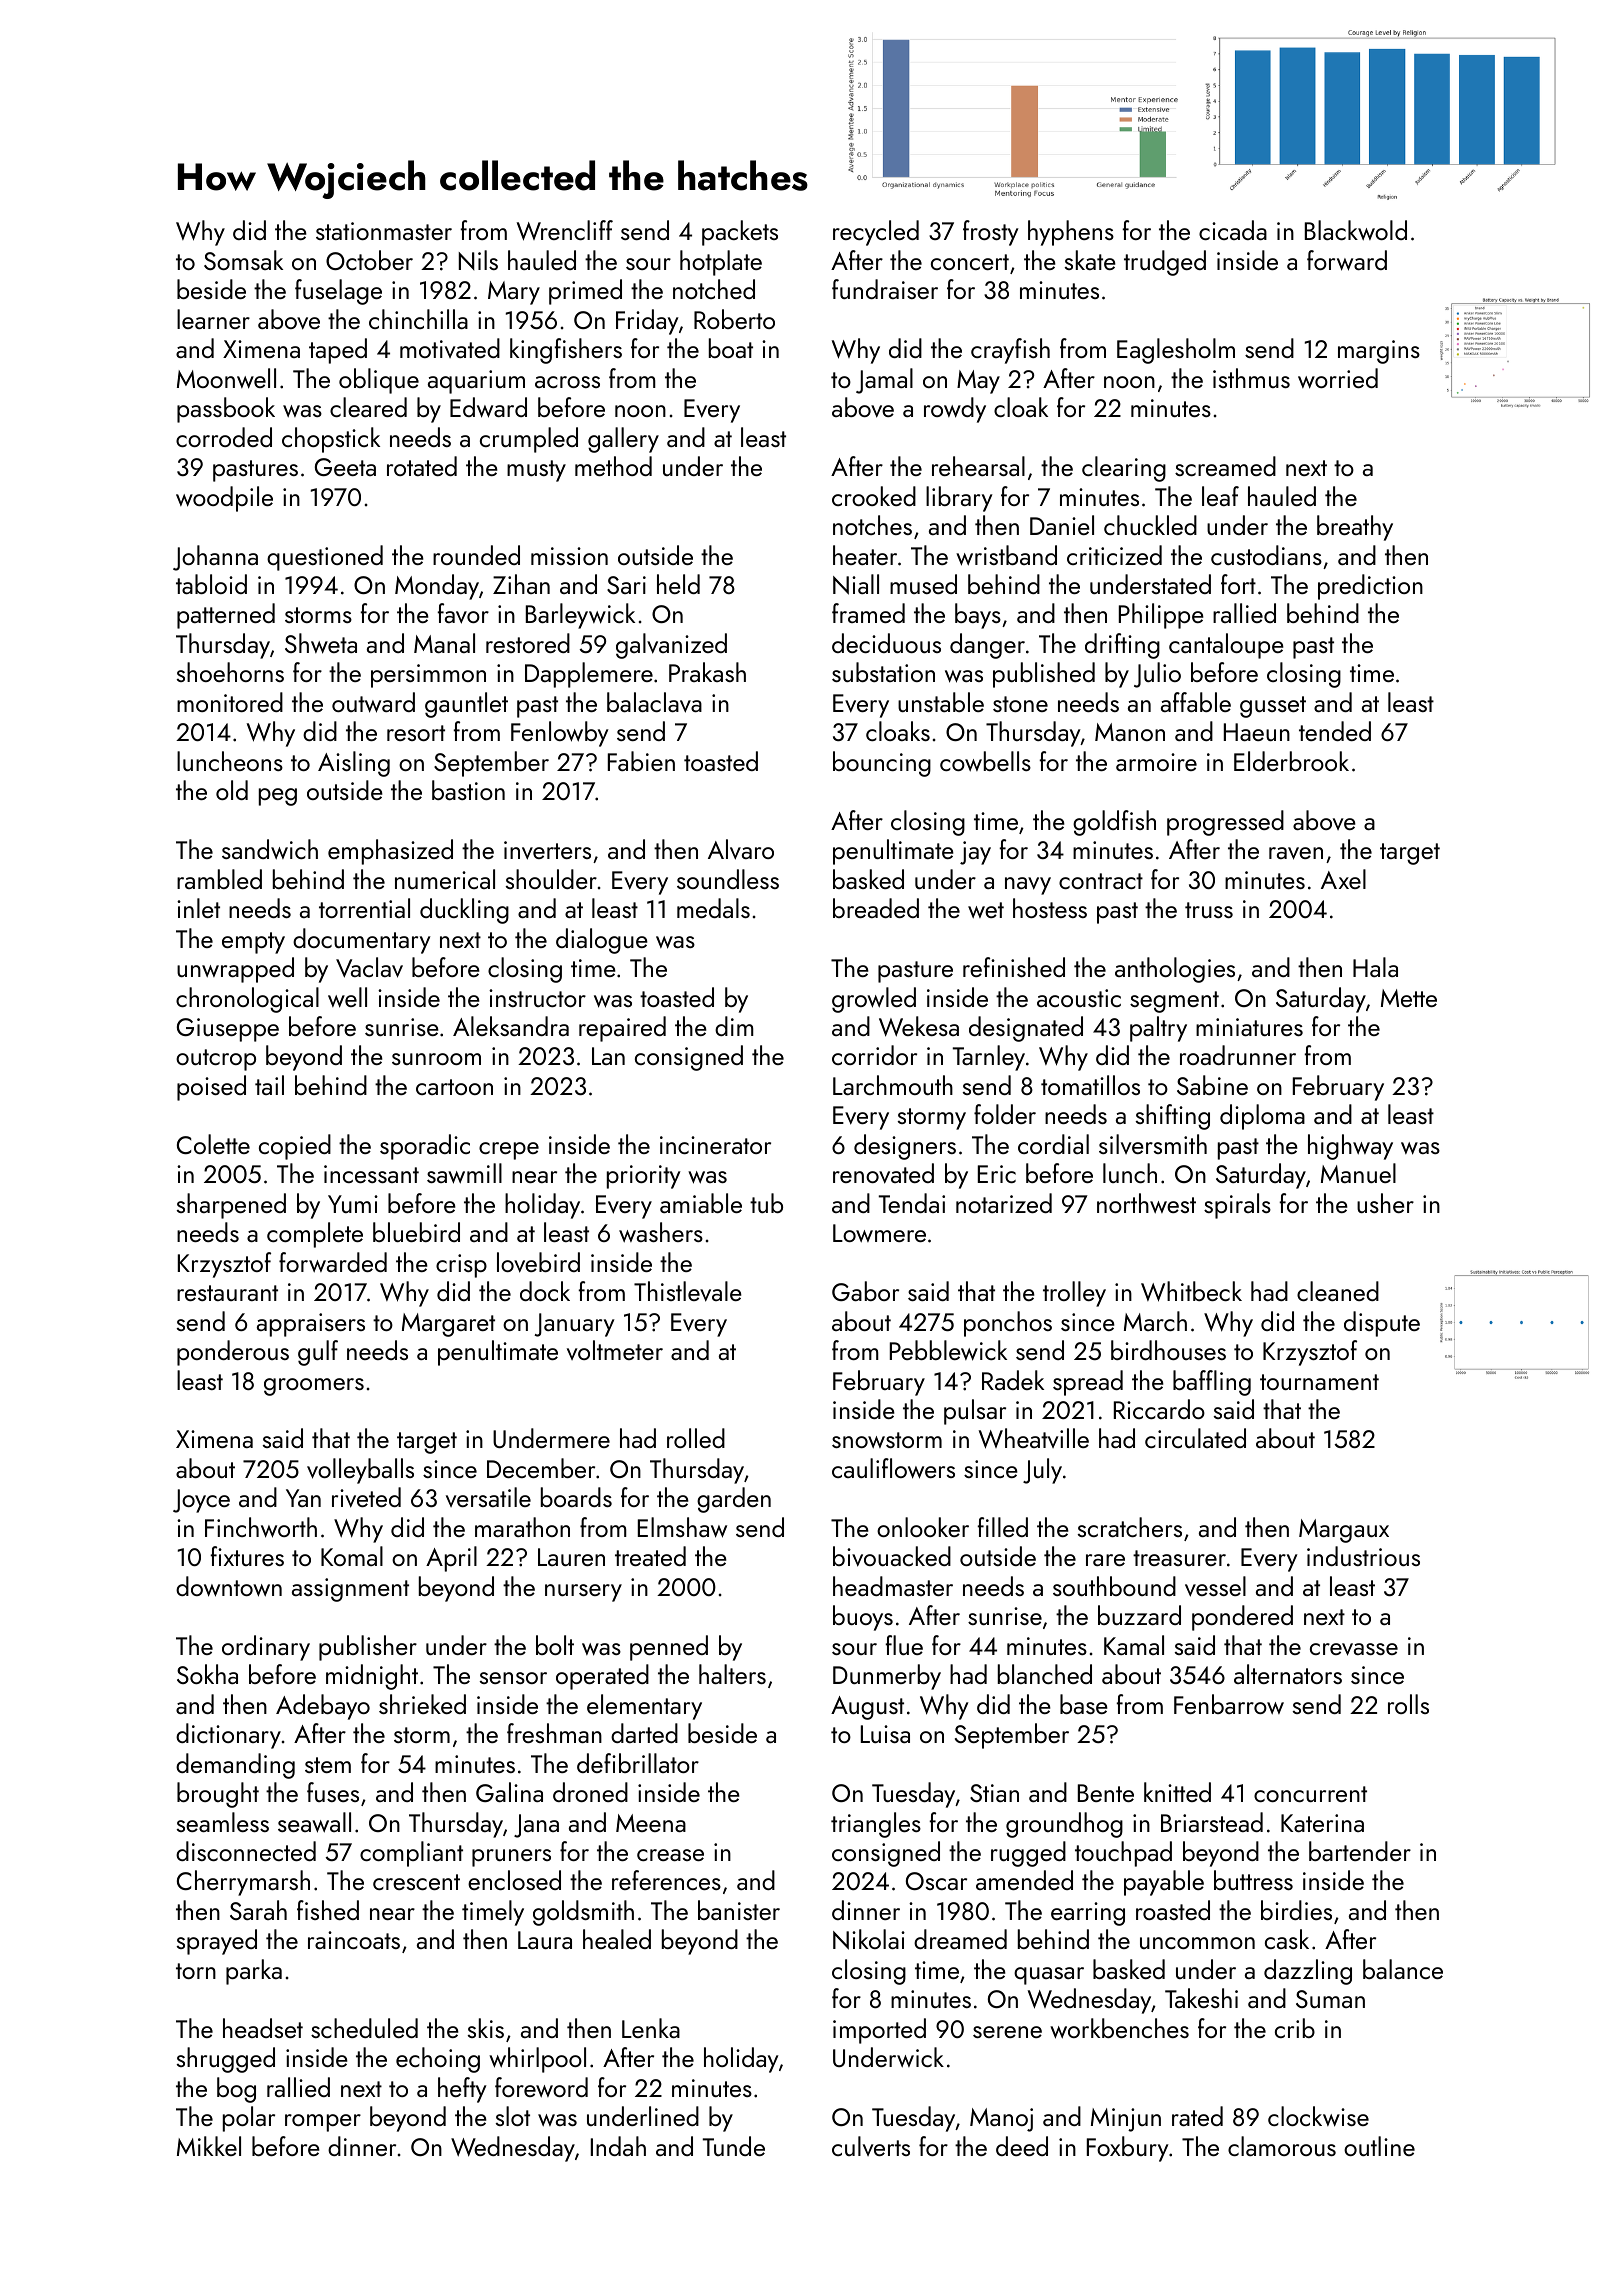  What do you see at coordinates (1022, 2146) in the screenshot?
I see `deed` at bounding box center [1022, 2146].
